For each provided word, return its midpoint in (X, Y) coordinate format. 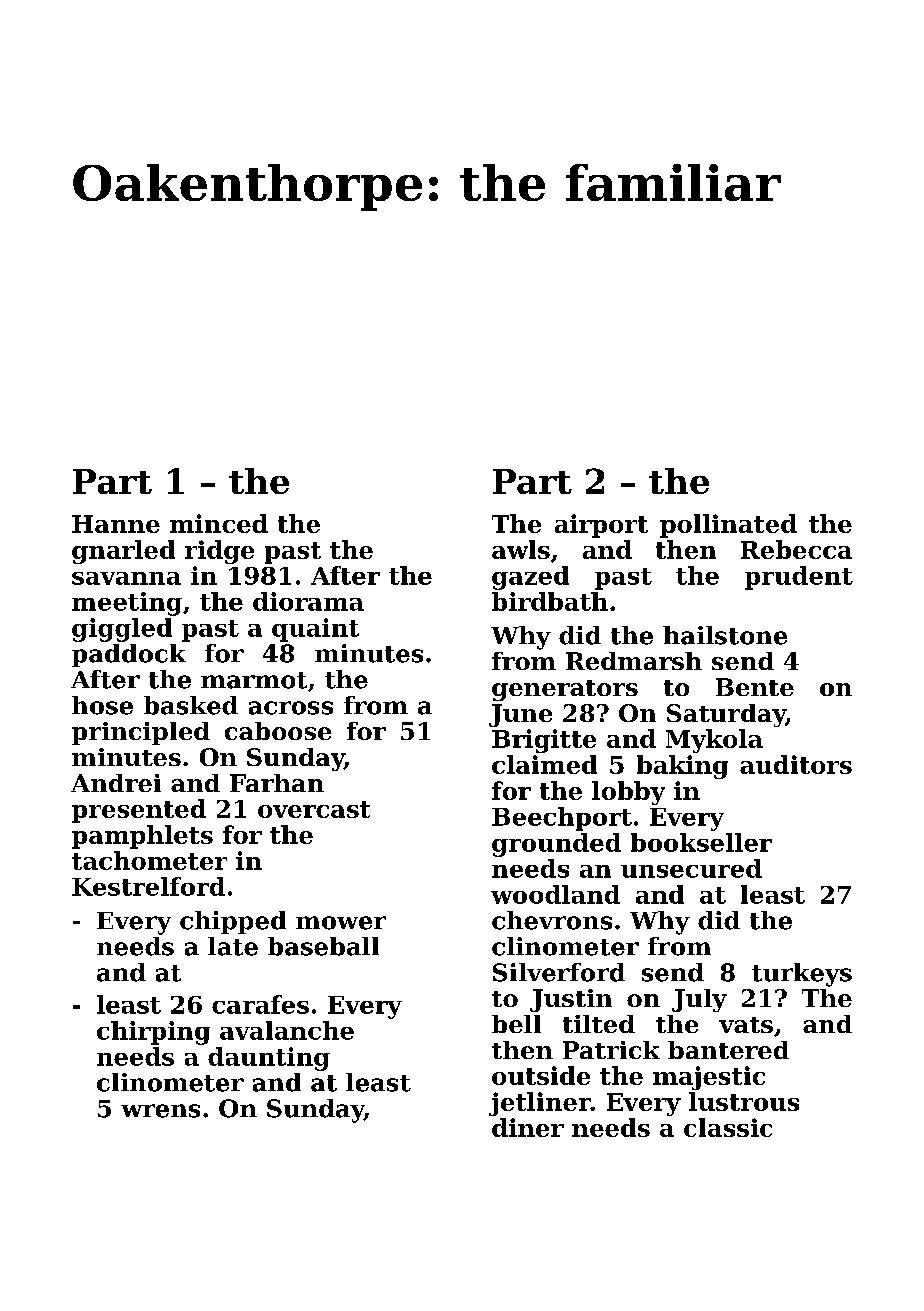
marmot (254, 680)
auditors (796, 764)
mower (341, 923)
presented (139, 811)
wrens (160, 1111)
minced (219, 523)
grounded (556, 845)
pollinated (728, 526)
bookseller (701, 842)
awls (521, 549)
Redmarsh (634, 661)
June (520, 715)
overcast (314, 809)
